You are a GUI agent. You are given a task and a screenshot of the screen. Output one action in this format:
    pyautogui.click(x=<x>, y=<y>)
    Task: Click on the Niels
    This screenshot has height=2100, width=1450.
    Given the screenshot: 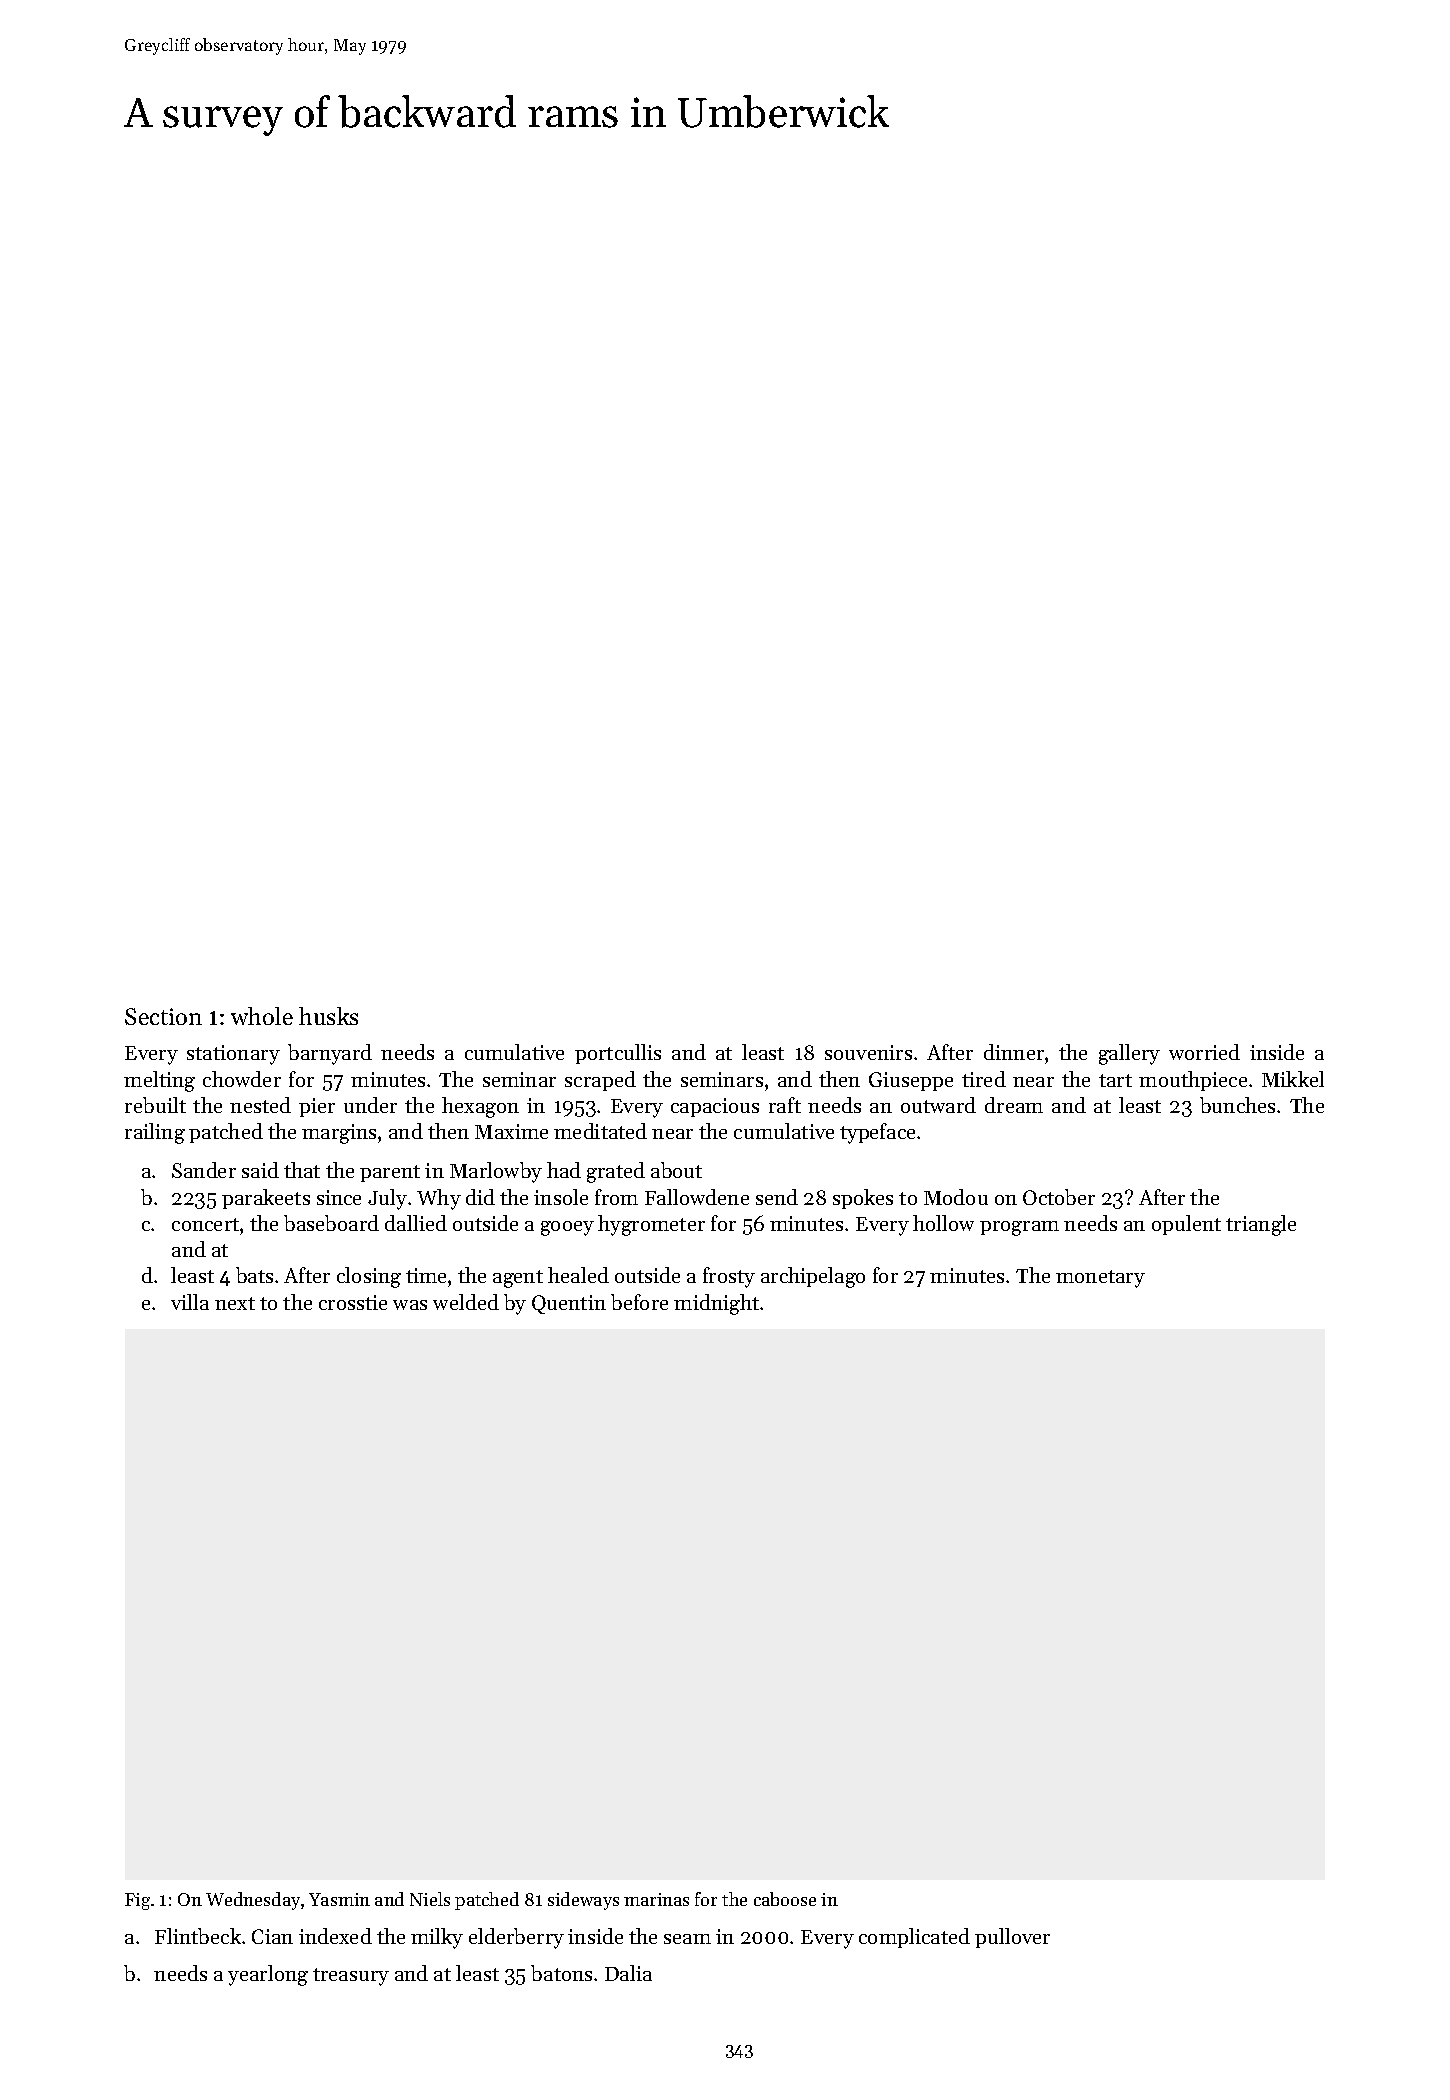 What is the action you would take?
    pyautogui.click(x=430, y=1899)
